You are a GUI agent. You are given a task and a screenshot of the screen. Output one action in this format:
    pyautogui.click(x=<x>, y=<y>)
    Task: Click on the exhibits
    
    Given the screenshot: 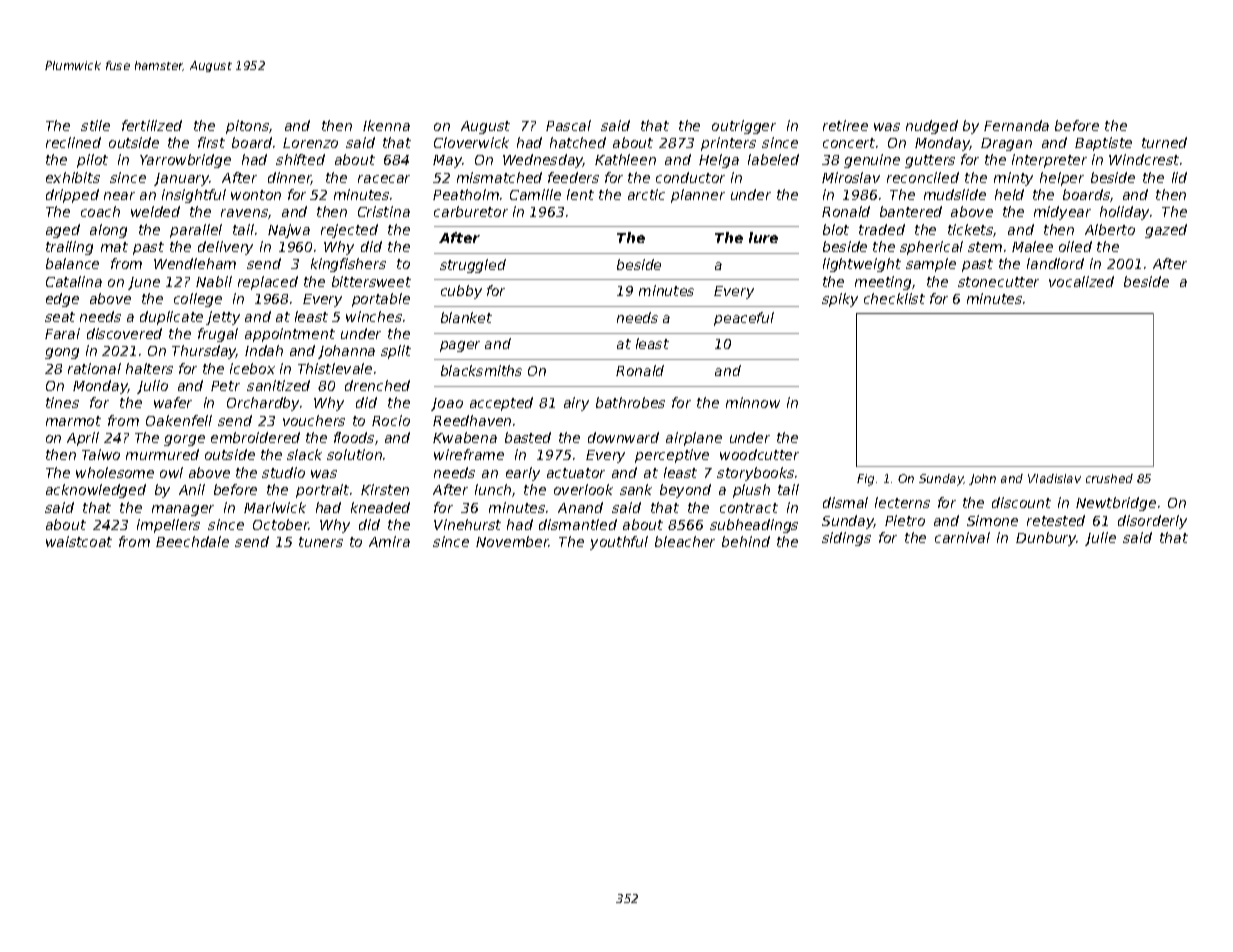 What is the action you would take?
    pyautogui.click(x=73, y=177)
